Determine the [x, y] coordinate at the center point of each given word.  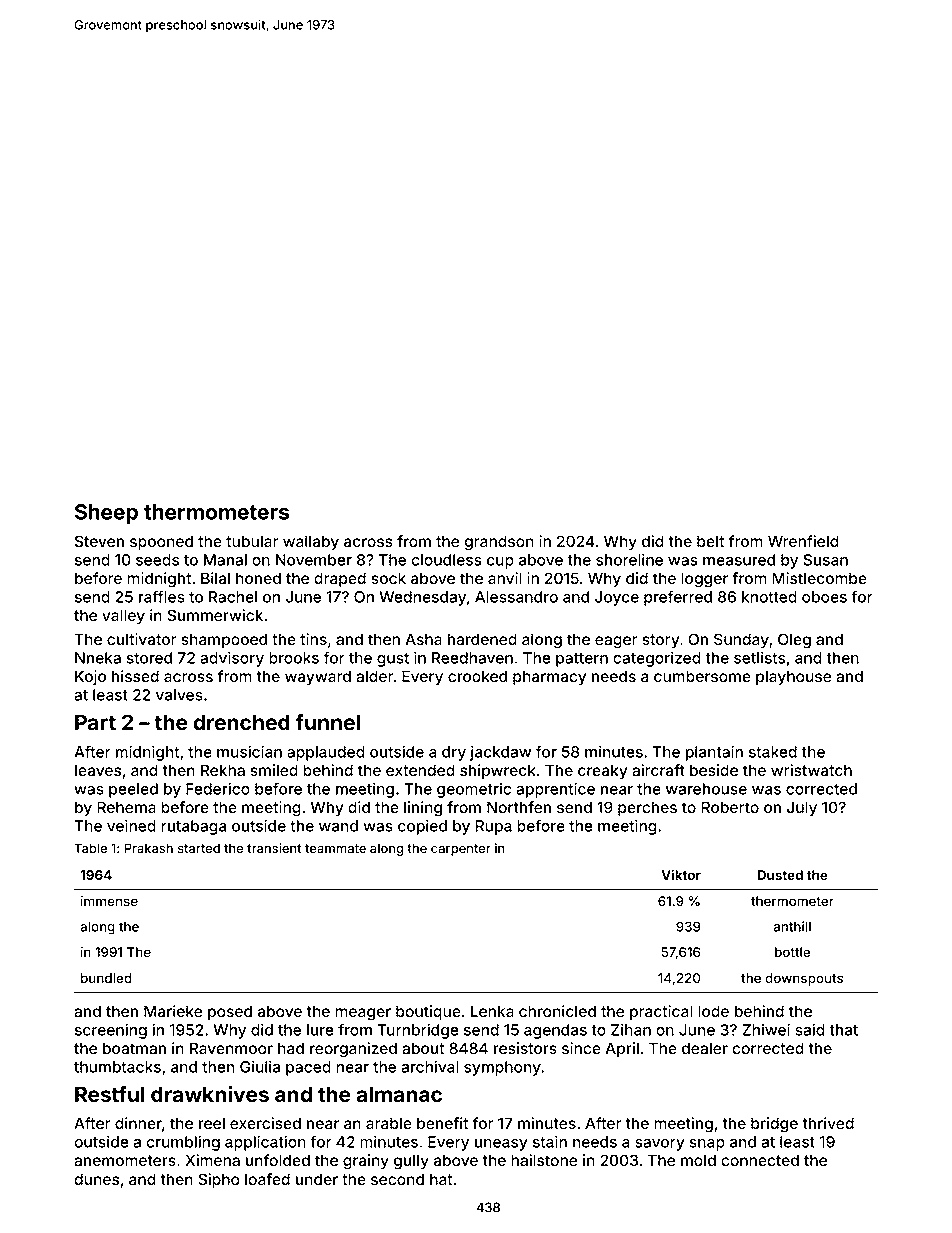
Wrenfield [803, 541]
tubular [252, 541]
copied [422, 827]
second [397, 1179]
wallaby [311, 543]
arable [389, 1123]
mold [698, 1160]
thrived [828, 1123]
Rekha [223, 770]
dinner [138, 1123]
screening [111, 1031]
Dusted [780, 875]
